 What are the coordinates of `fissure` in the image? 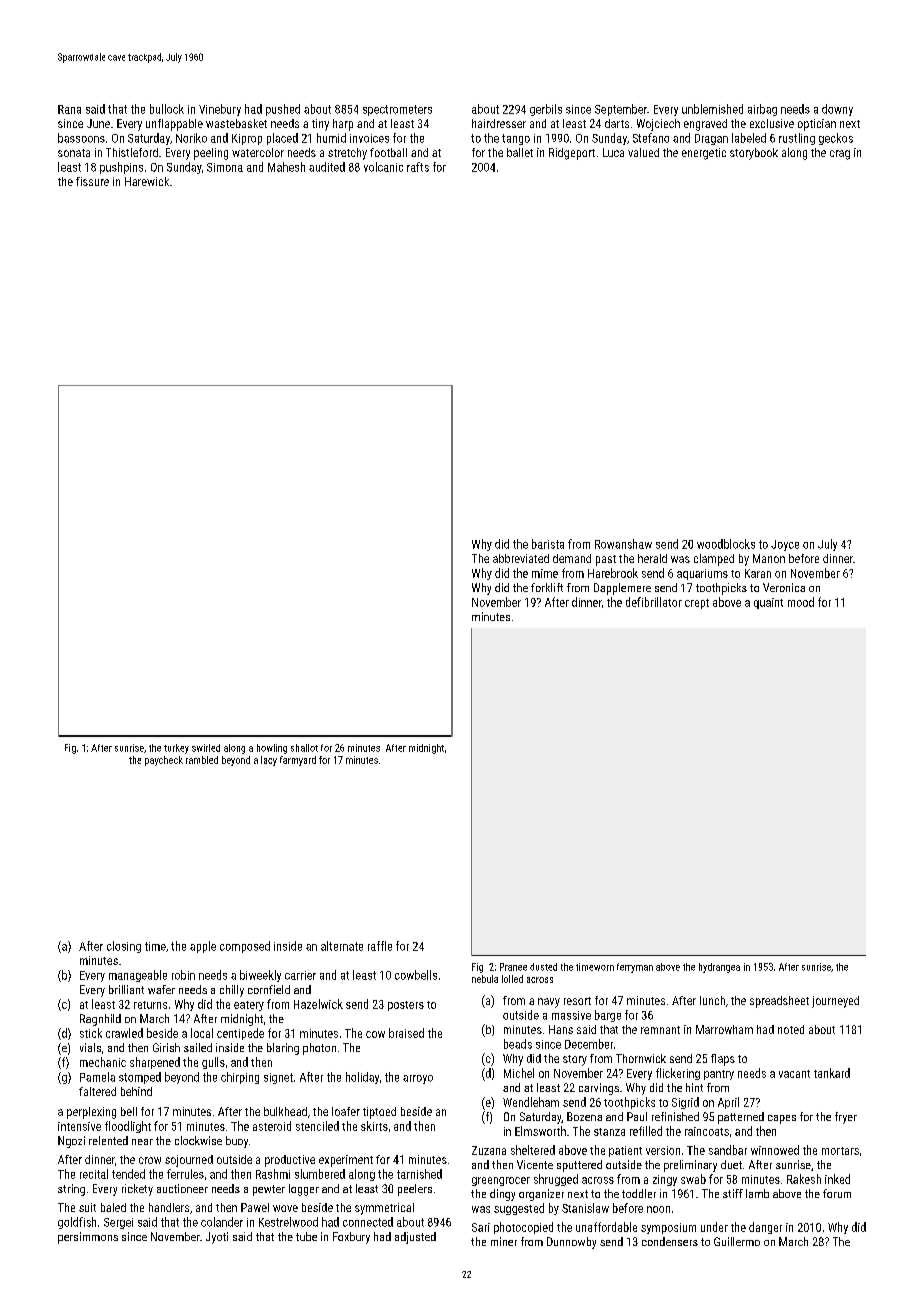 It's located at (92, 181).
